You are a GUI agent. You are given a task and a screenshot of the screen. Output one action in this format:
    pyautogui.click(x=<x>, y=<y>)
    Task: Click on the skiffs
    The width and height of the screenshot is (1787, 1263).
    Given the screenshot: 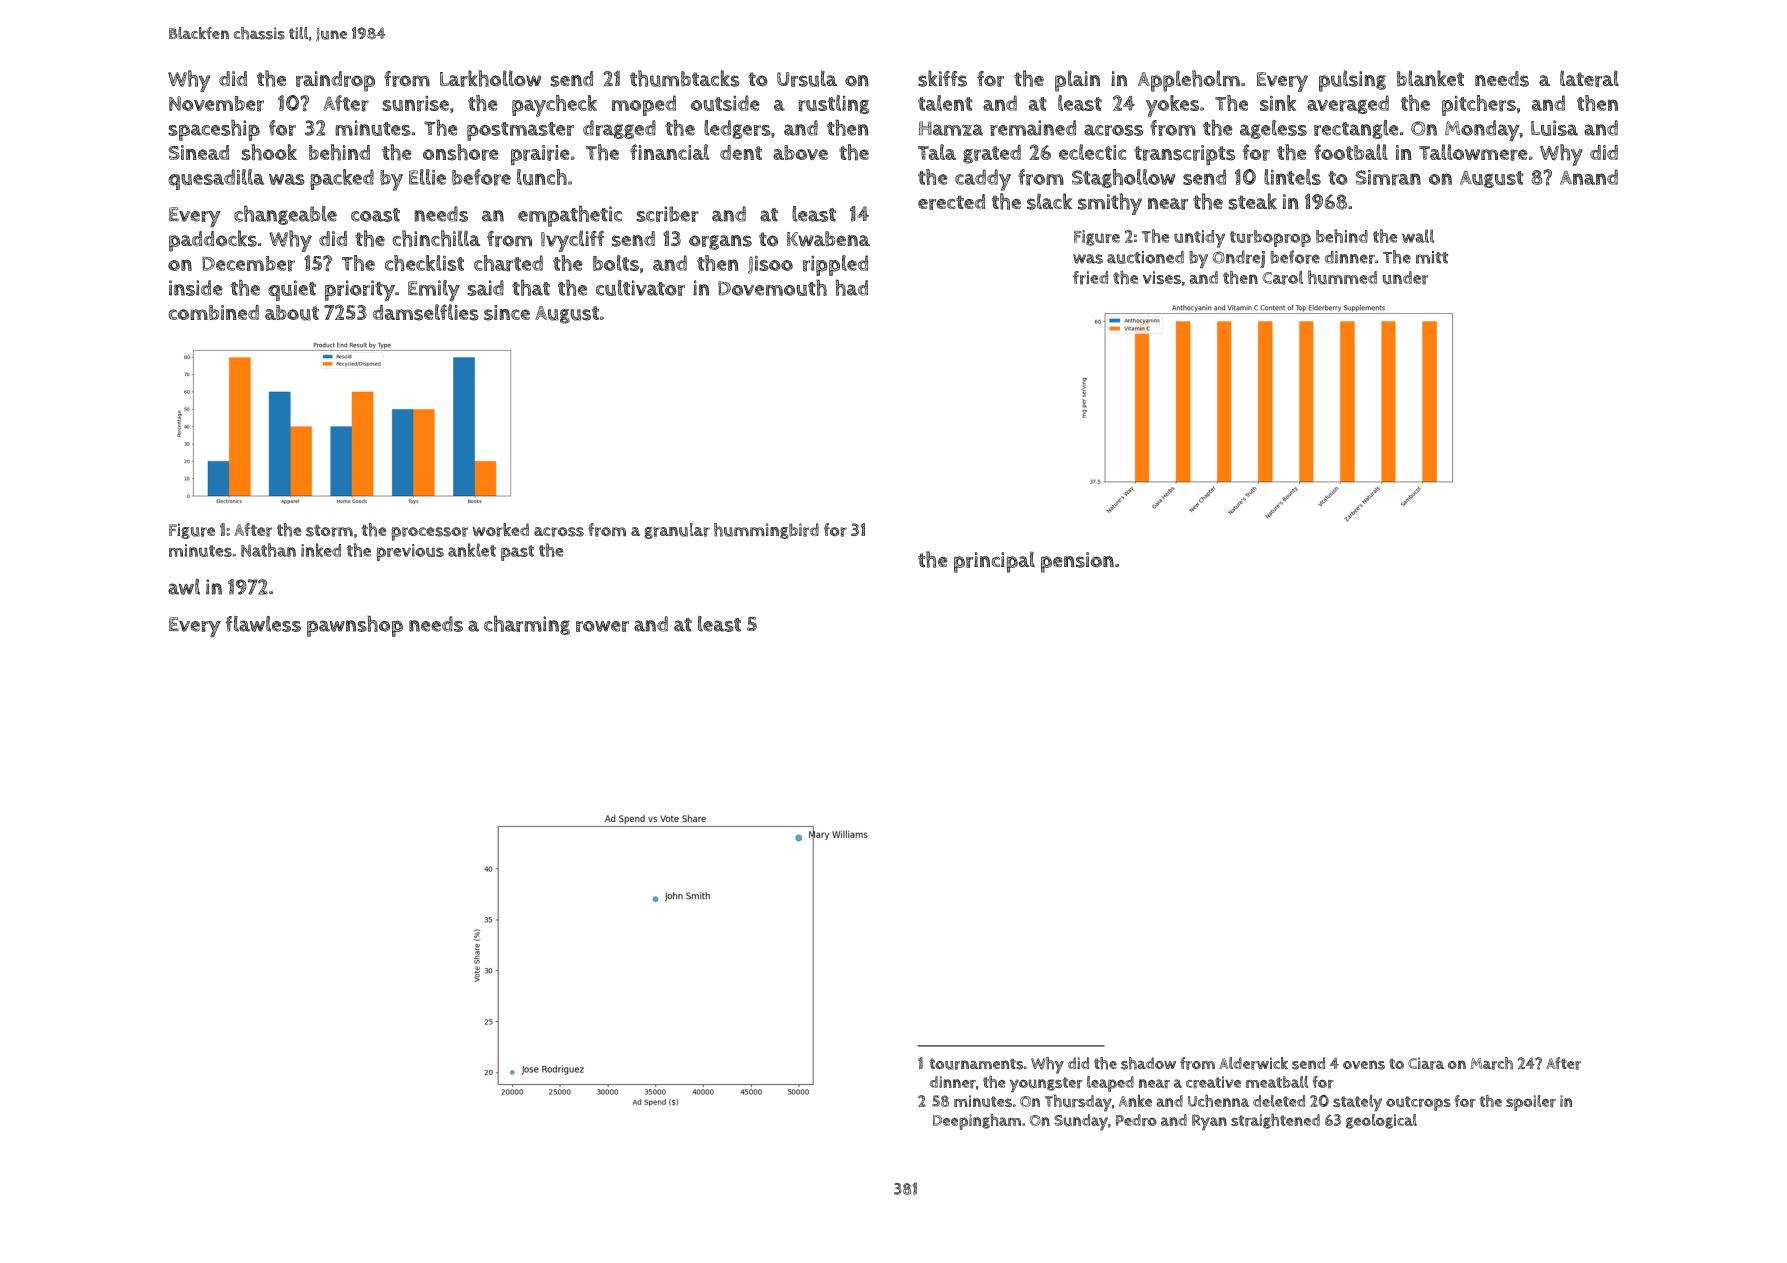 What is the action you would take?
    pyautogui.click(x=942, y=78)
